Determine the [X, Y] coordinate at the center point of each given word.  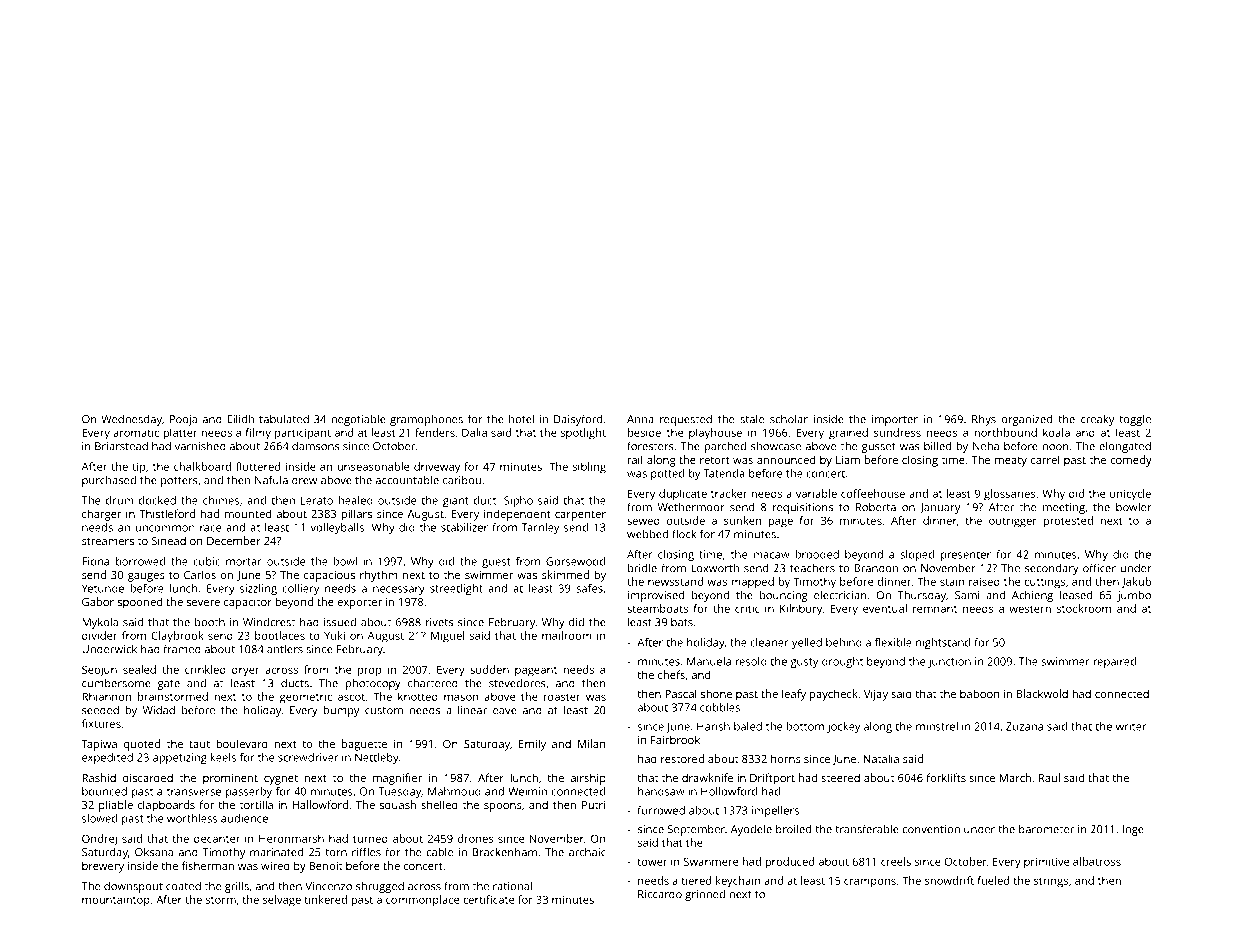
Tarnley [540, 528]
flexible [893, 642]
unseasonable [373, 466]
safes [589, 588]
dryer [245, 671]
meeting [1064, 508]
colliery [300, 589]
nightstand [943, 643]
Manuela [709, 661]
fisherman [208, 865]
